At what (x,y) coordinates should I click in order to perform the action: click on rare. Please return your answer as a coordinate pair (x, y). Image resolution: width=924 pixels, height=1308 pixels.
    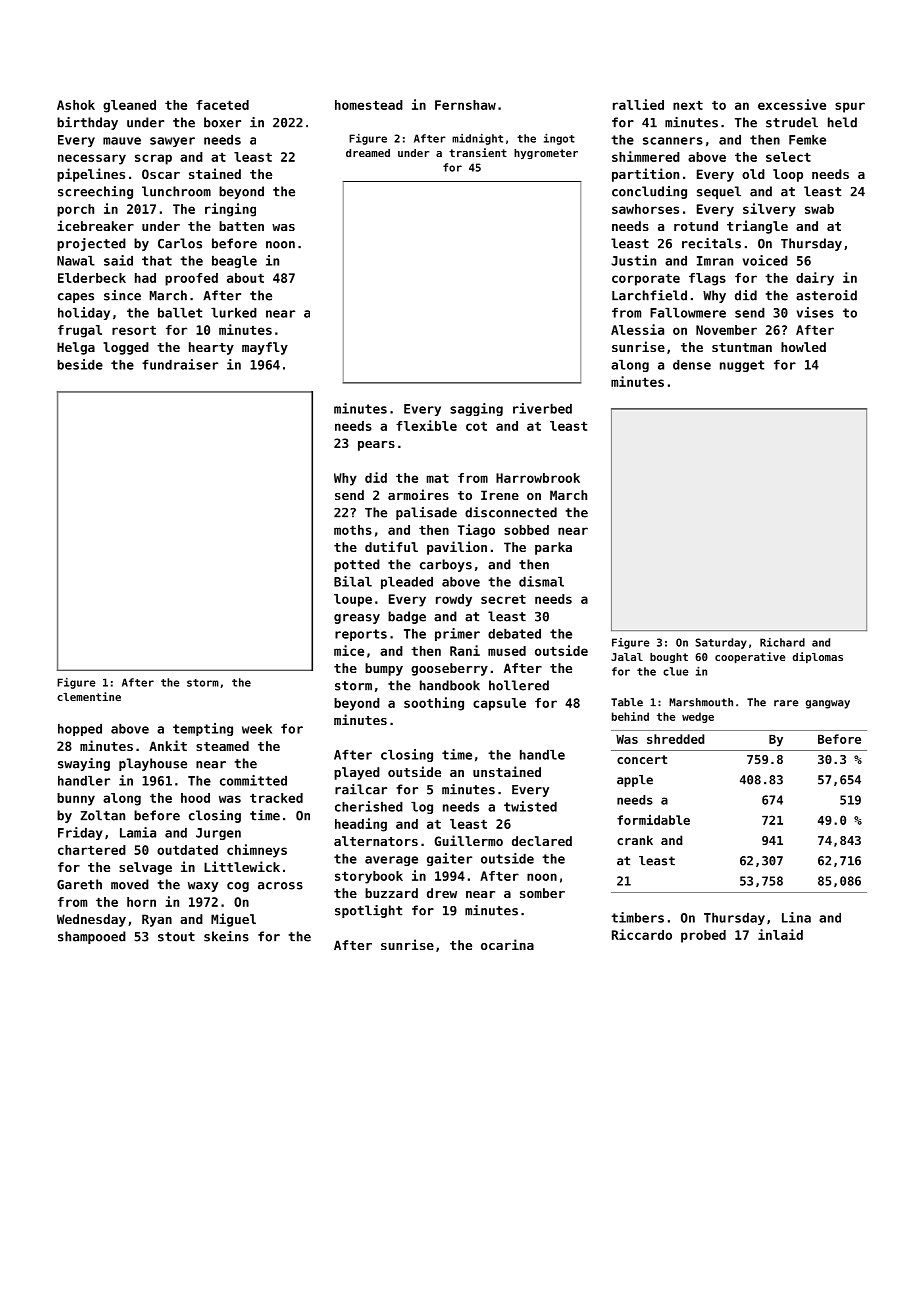
    Looking at the image, I should click on (786, 703).
